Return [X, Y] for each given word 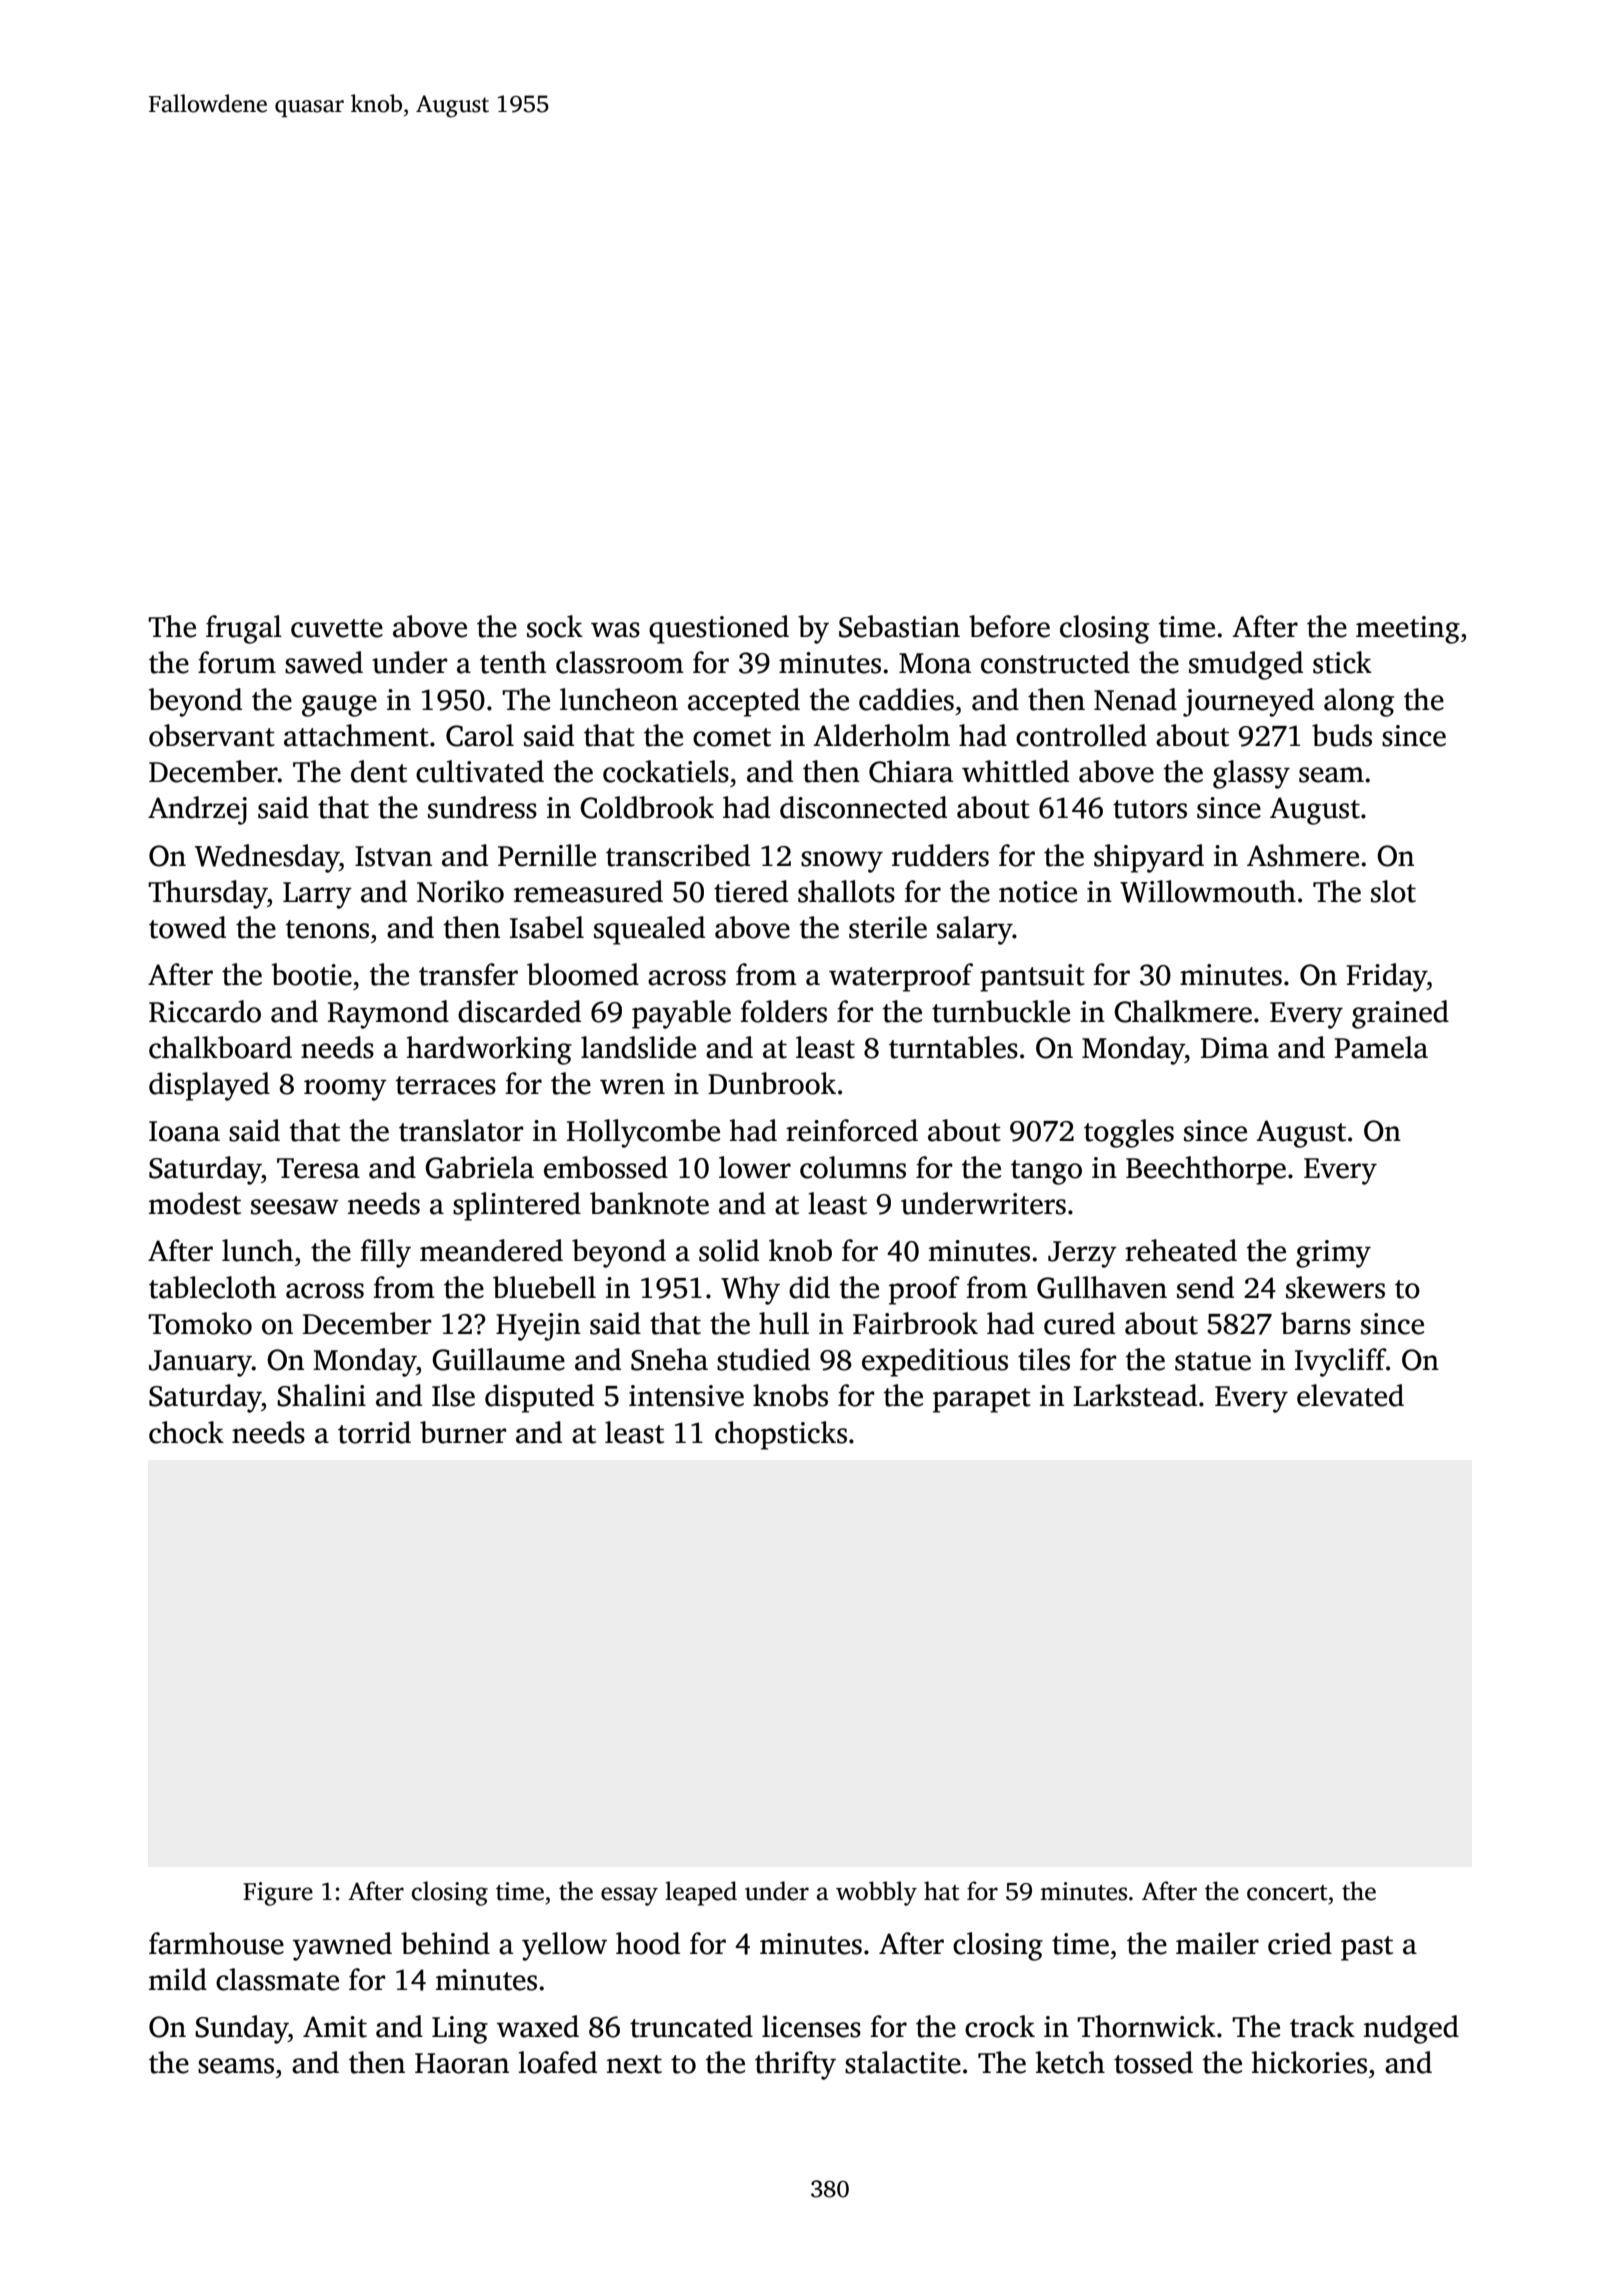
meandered [491, 1250]
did [809, 1287]
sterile [888, 927]
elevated [1350, 1395]
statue [1213, 1361]
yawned [342, 1946]
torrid [374, 1432]
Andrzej [197, 810]
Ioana [184, 1131]
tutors [1150, 809]
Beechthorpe [1206, 1170]
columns [853, 1167]
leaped [701, 1893]
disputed [539, 1398]
